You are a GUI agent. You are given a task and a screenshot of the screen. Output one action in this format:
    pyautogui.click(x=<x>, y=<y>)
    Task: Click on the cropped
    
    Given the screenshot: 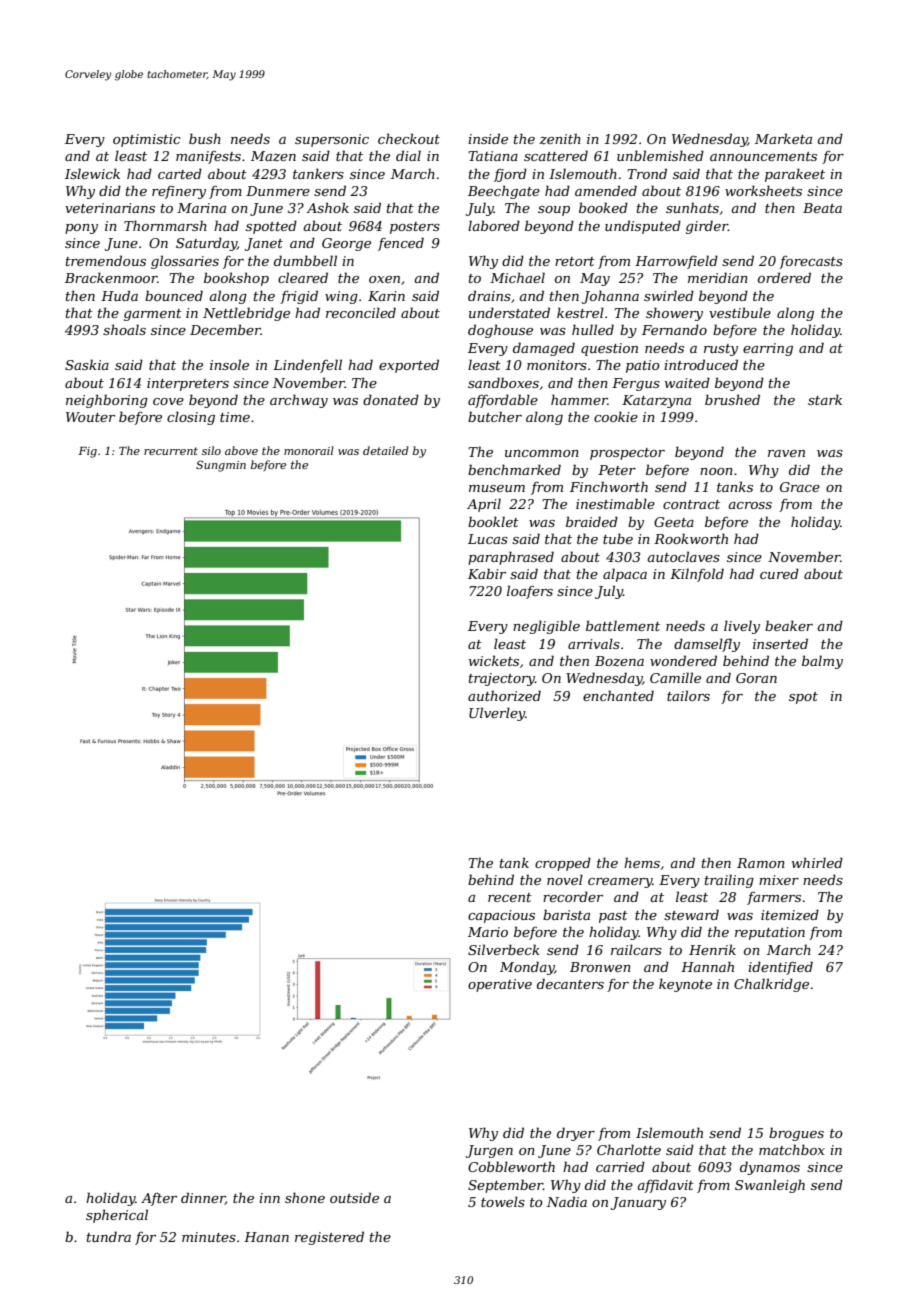 What is the action you would take?
    pyautogui.click(x=563, y=864)
